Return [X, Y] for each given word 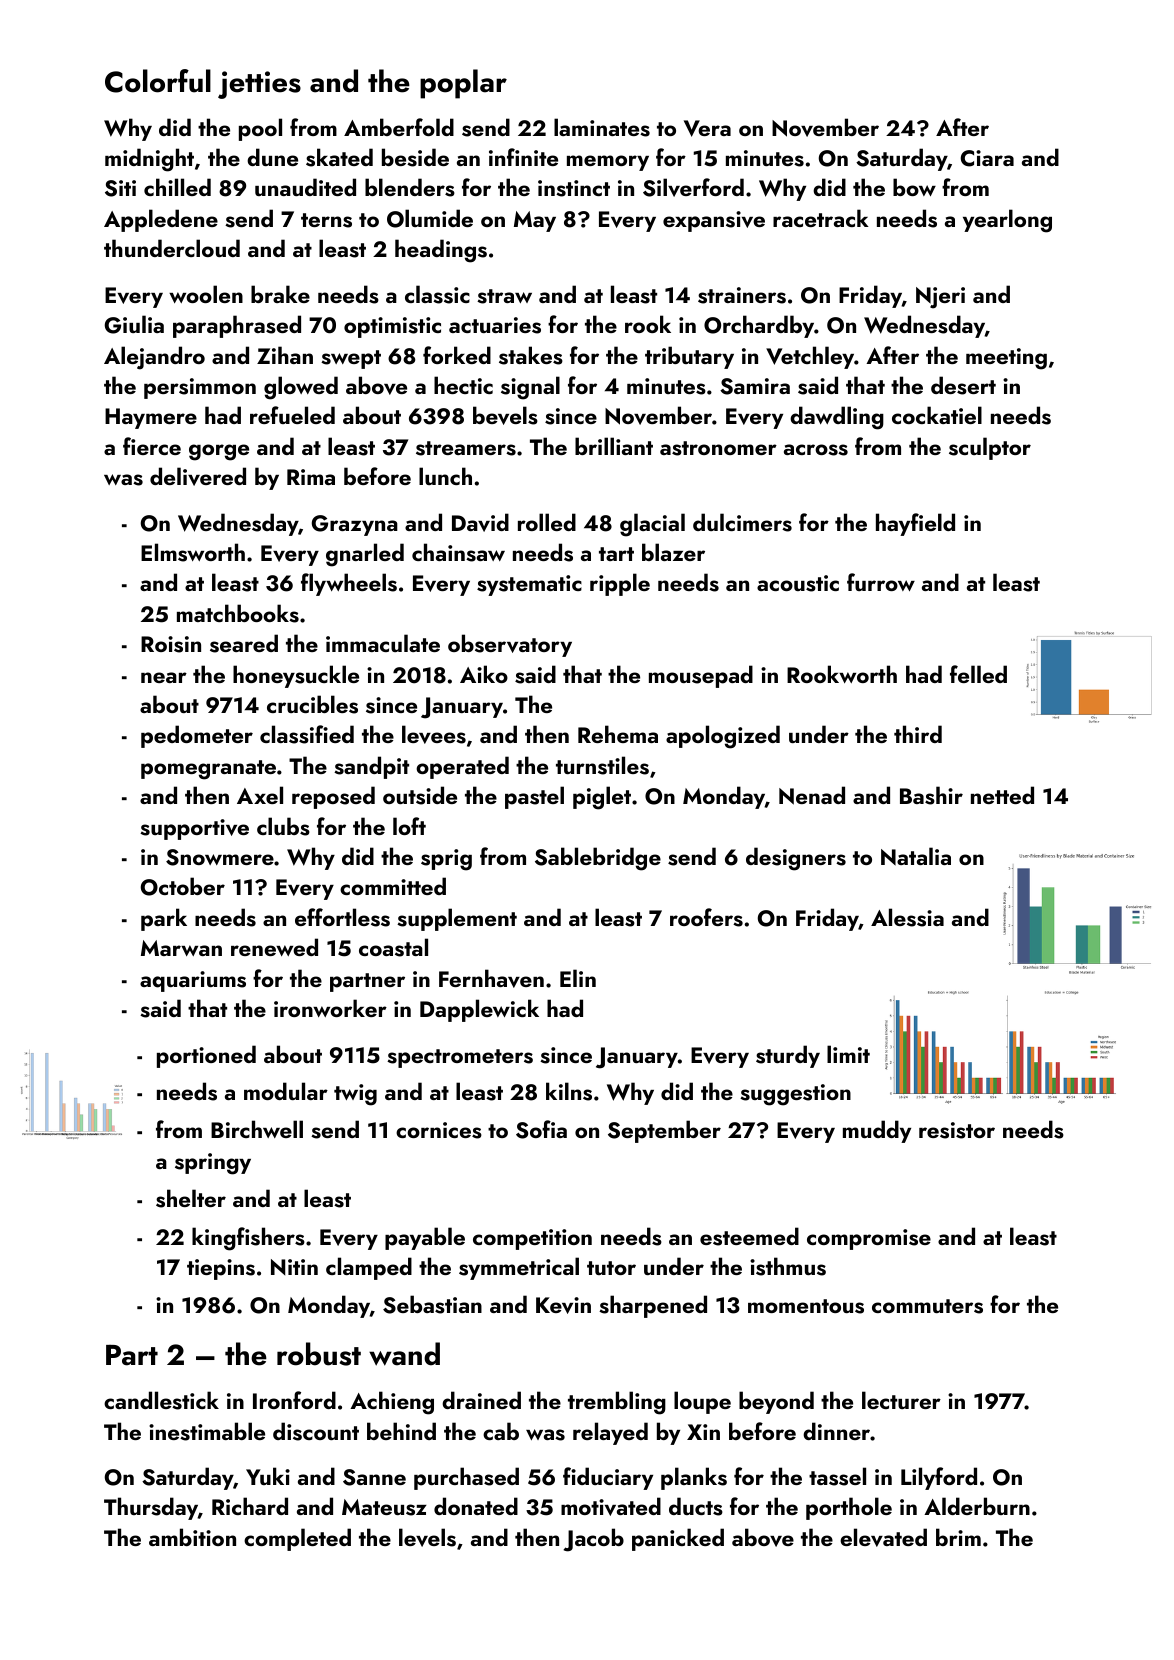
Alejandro [154, 358]
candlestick [161, 1400]
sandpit [371, 767]
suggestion [795, 1095]
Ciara [987, 158]
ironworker [330, 1008]
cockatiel [937, 415]
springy [213, 1164]
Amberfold [399, 127]
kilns [569, 1091]
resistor [957, 1130]
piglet [602, 798]
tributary [689, 357]
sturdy [788, 1056]
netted [1002, 795]
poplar [463, 84]
